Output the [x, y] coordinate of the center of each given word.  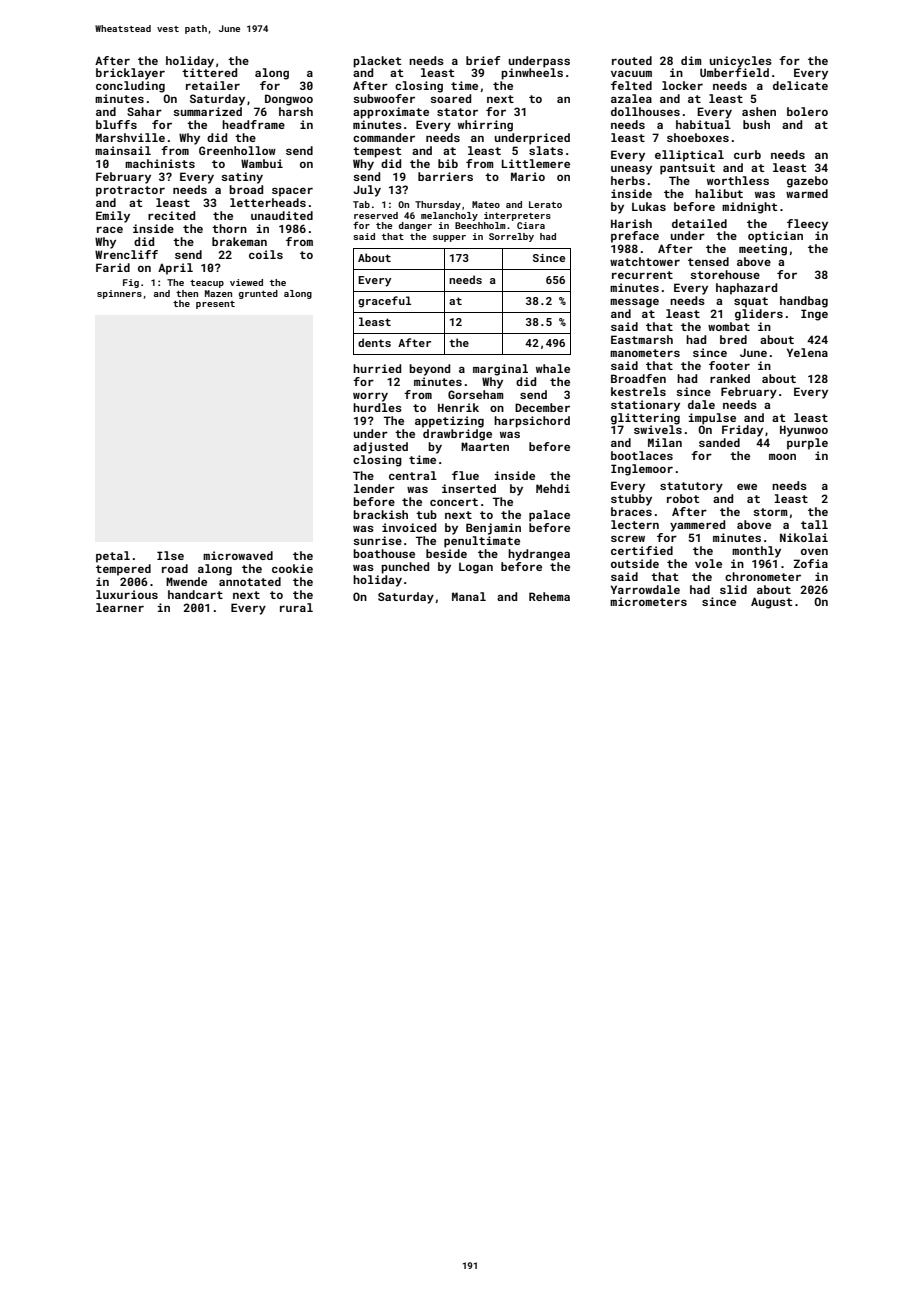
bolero [807, 111]
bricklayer [130, 74]
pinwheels [532, 74]
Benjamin [493, 529]
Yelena [807, 352]
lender [374, 488]
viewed [246, 282]
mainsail [123, 150]
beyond [429, 370]
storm [770, 512]
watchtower [645, 261]
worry [370, 397]
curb [747, 154]
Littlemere [536, 163]
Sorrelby [511, 237]
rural [296, 607]
